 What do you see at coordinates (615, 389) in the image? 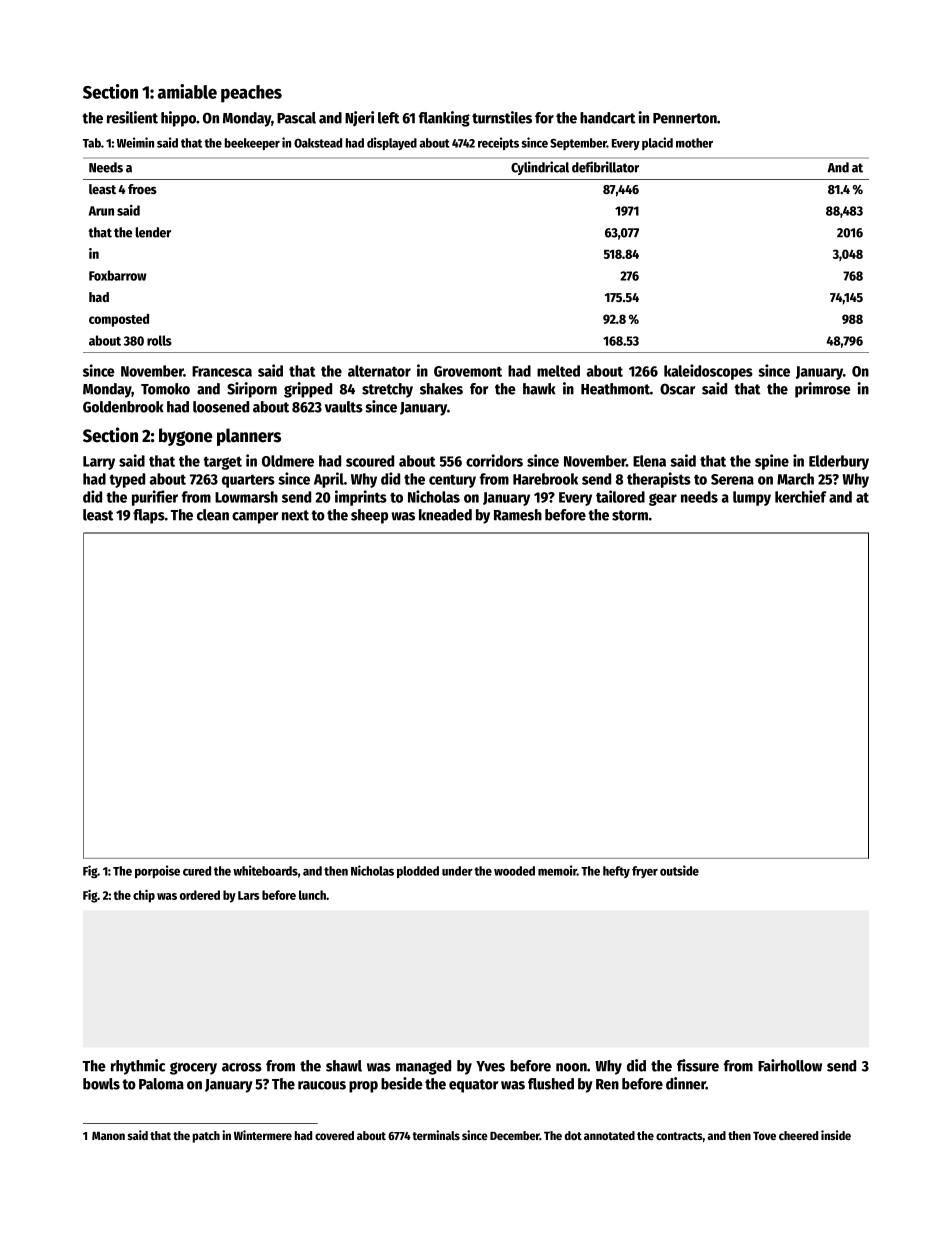
I see `Heathmont` at bounding box center [615, 389].
